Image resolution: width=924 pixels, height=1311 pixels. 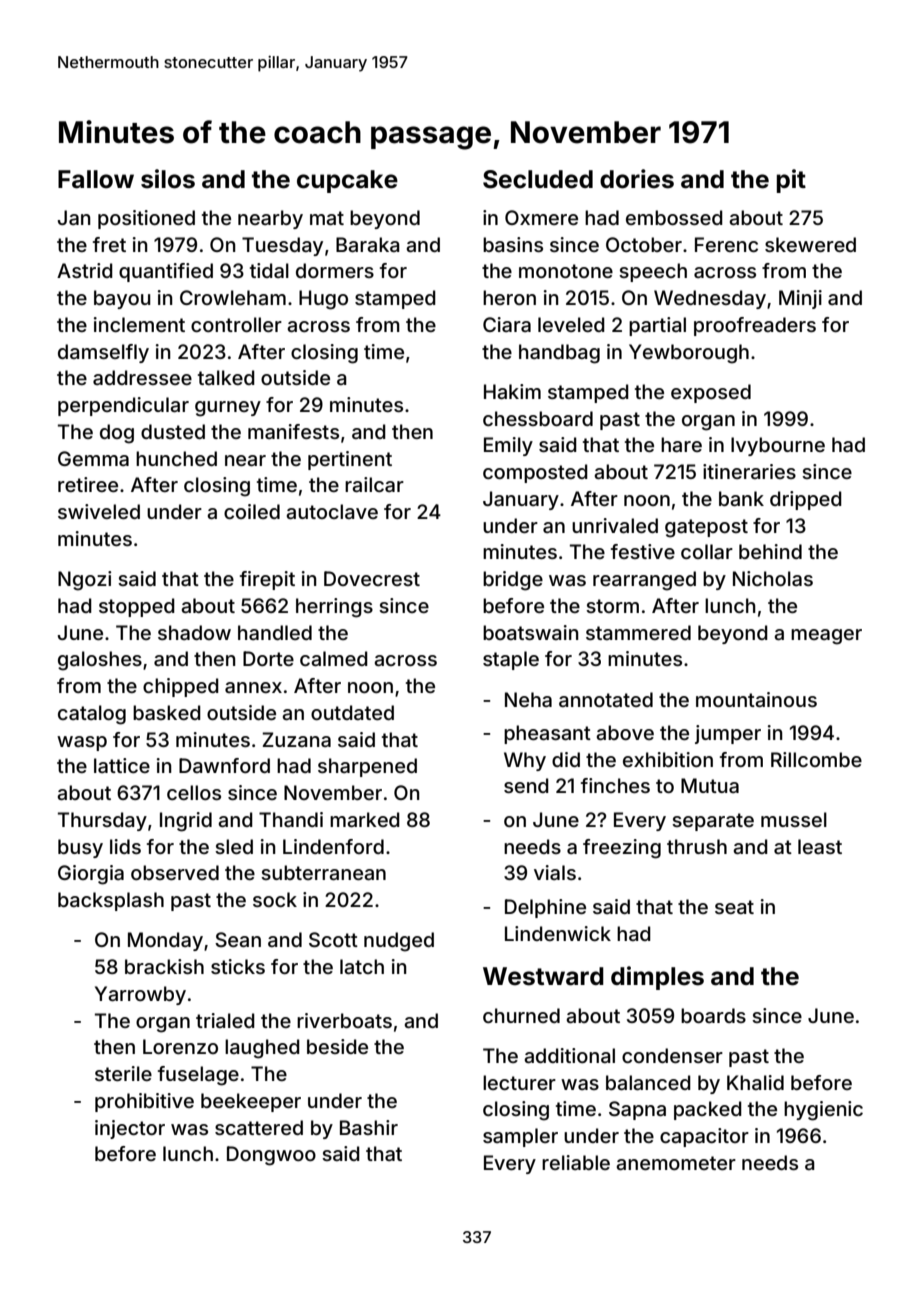 What do you see at coordinates (111, 901) in the document?
I see `backsplash` at bounding box center [111, 901].
